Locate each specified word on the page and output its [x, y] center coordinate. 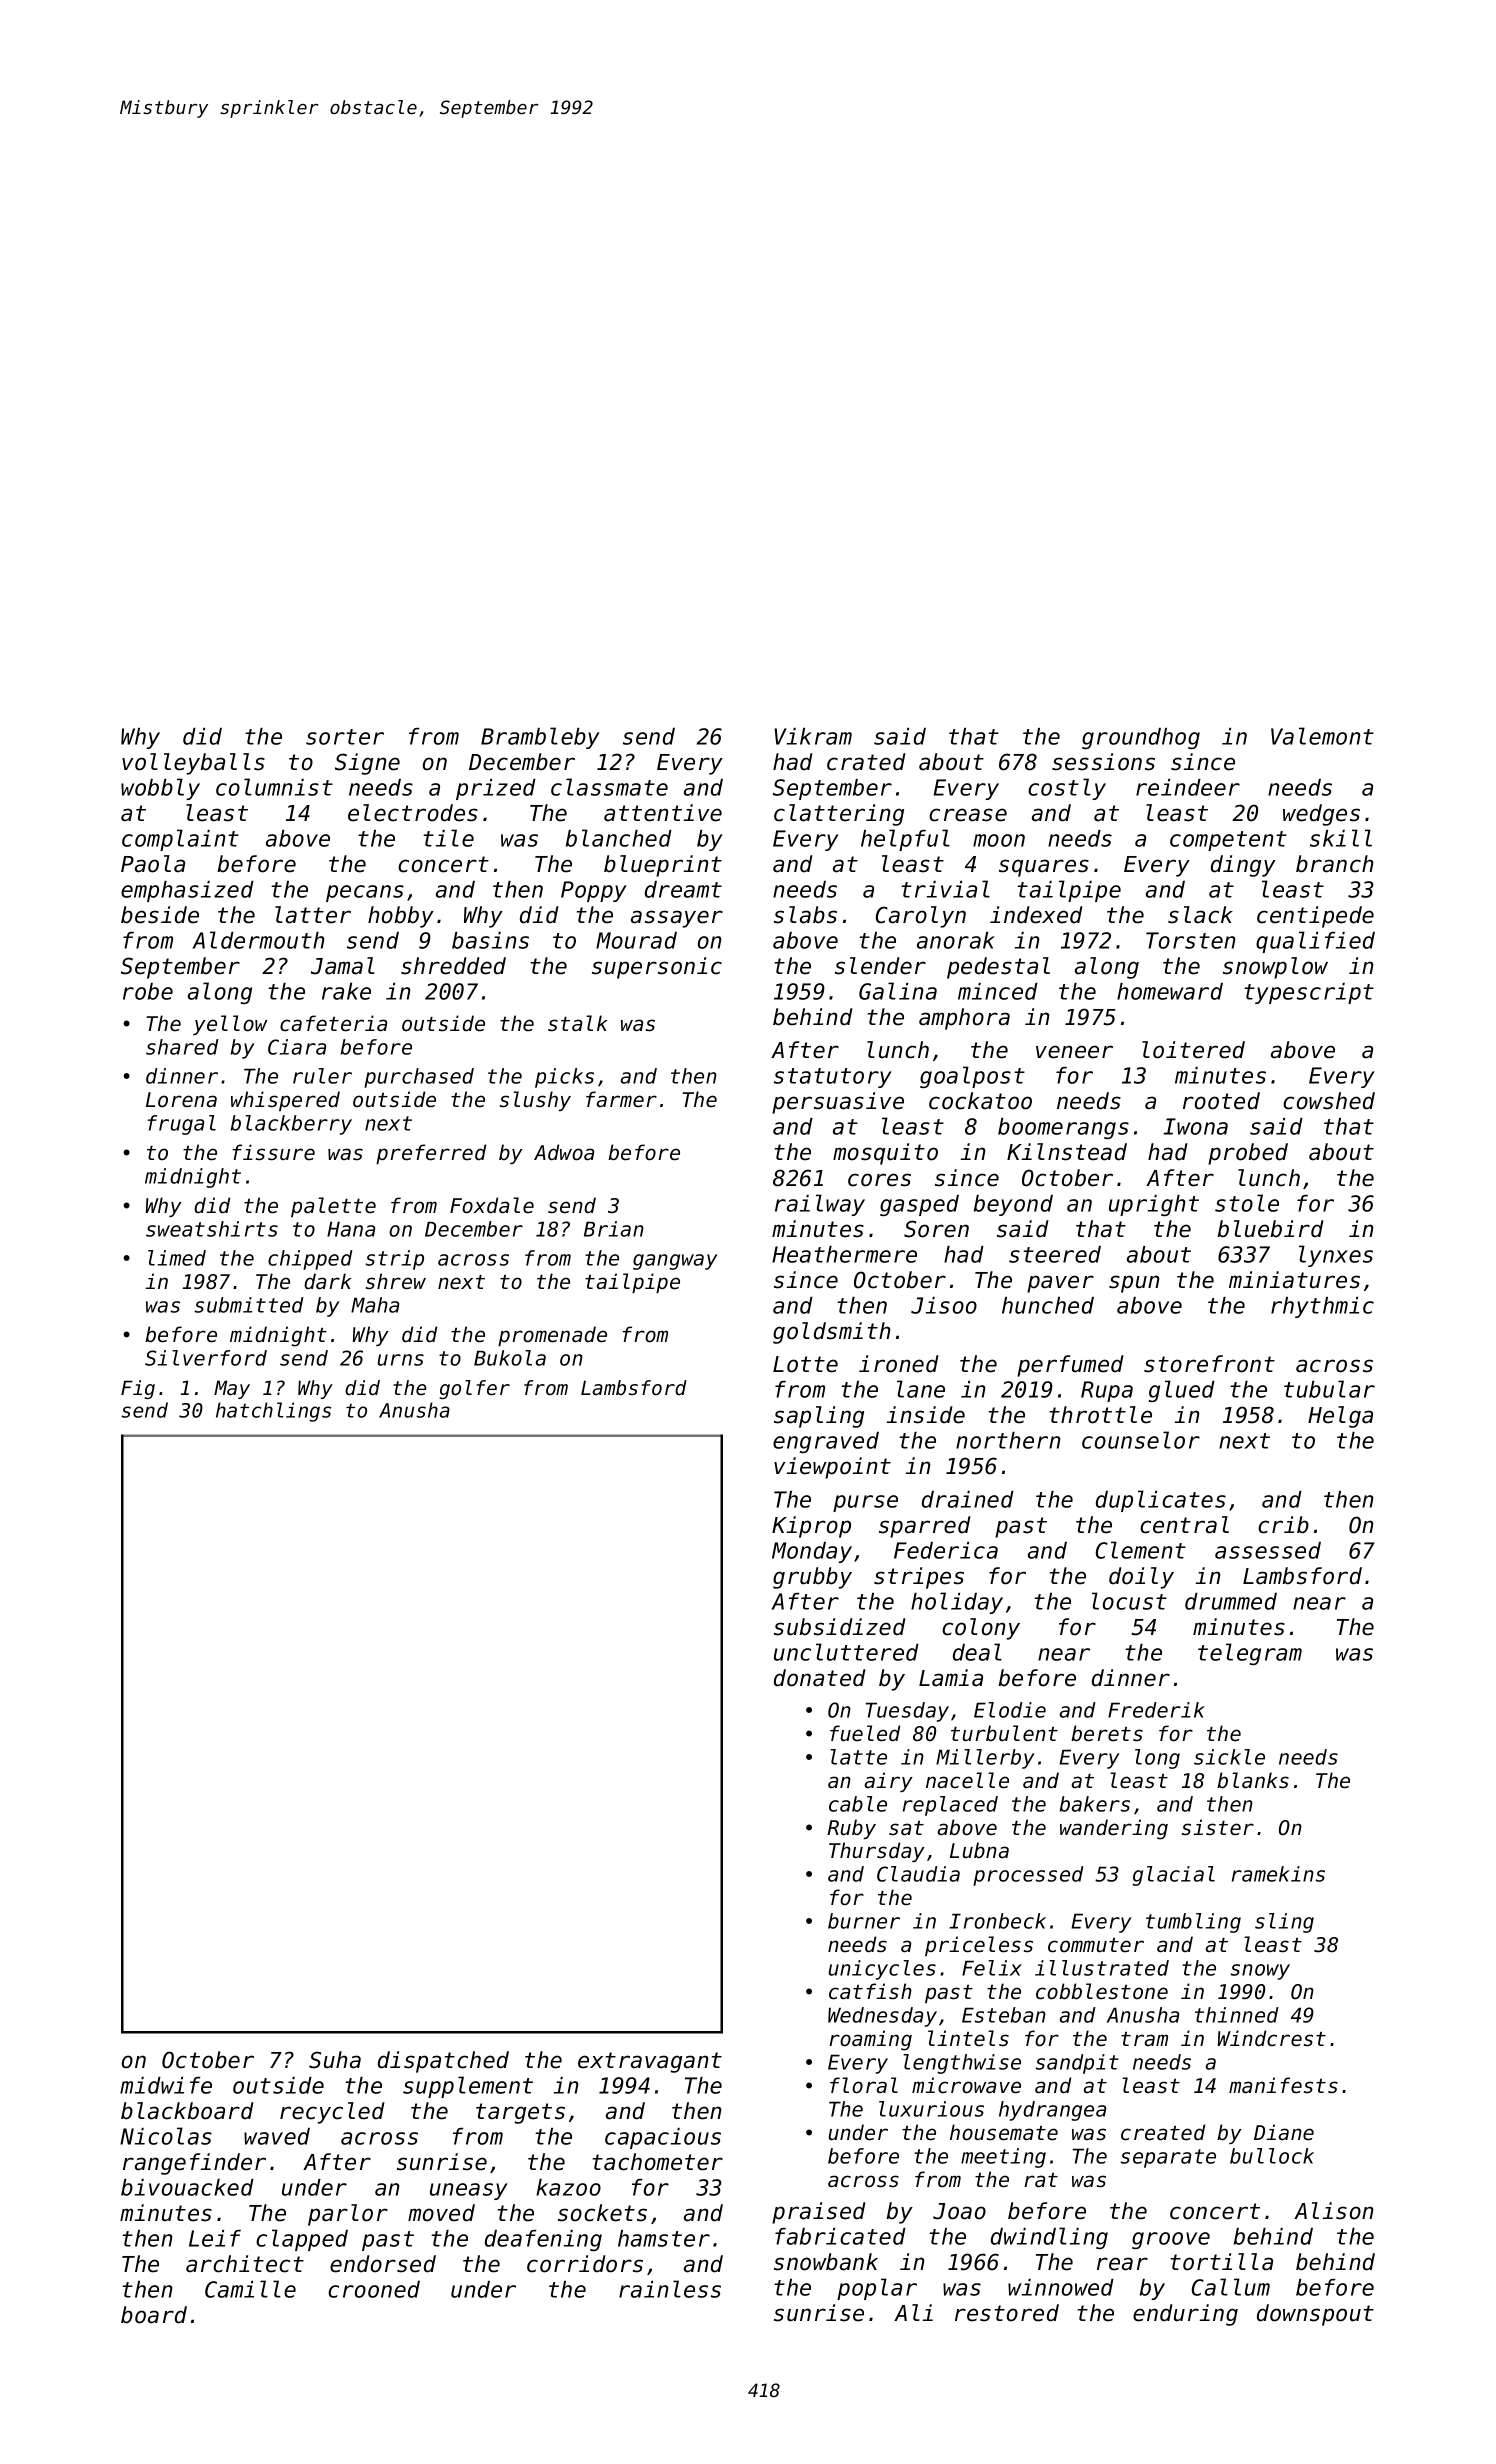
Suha [335, 2060]
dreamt [683, 889]
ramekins [1278, 1874]
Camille [250, 2289]
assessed [1268, 1550]
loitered [1193, 1050]
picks [564, 1078]
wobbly [160, 789]
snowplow [1275, 968]
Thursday [877, 1852]
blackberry [291, 1125]
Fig [138, 1389]
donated [820, 1678]
